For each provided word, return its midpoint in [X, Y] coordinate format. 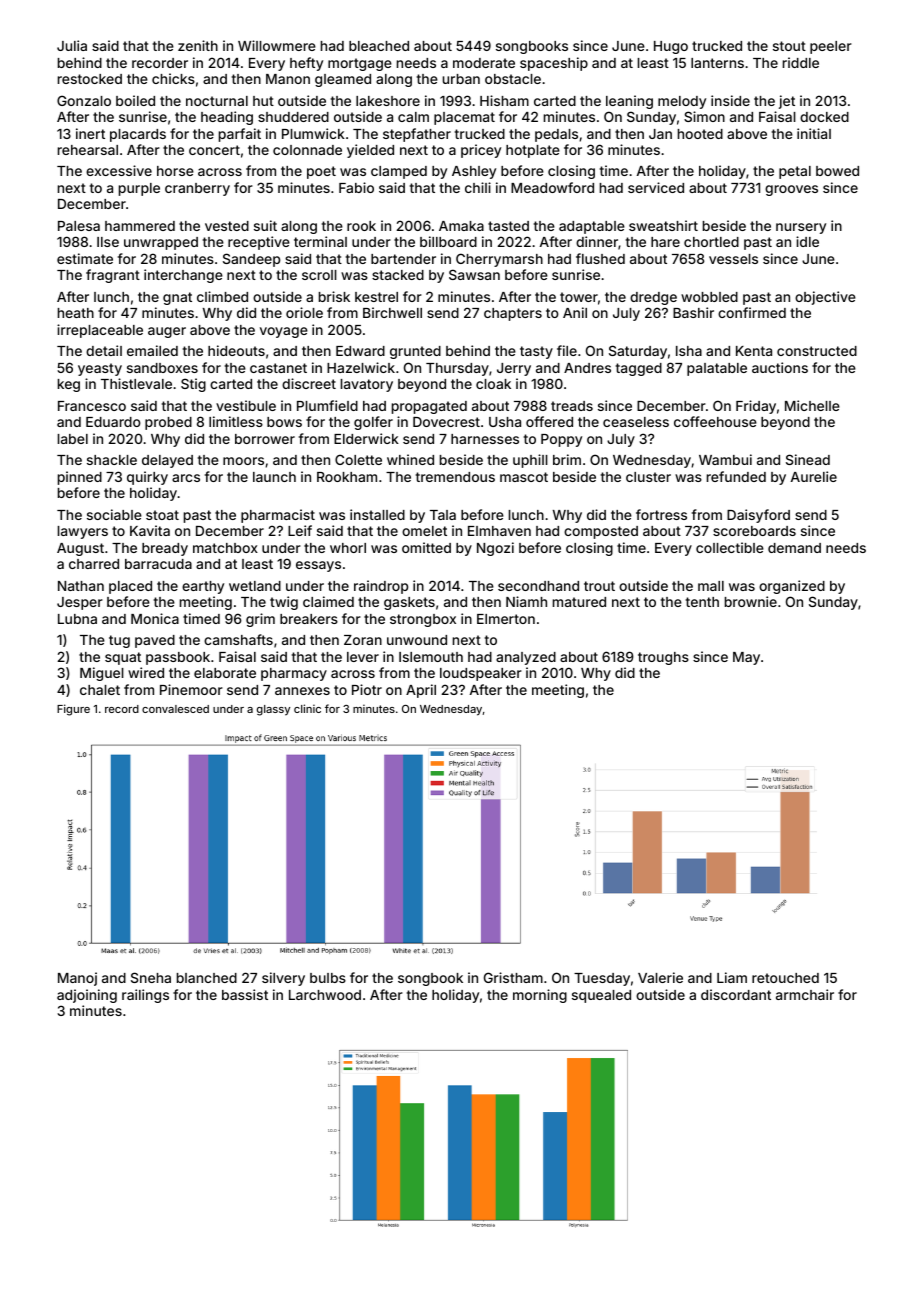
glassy [273, 710]
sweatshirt [663, 225]
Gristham [513, 977]
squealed [601, 996]
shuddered [293, 117]
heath [76, 313]
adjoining [87, 996]
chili [478, 187]
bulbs [328, 978]
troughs [663, 658]
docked [824, 117]
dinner [597, 241]
